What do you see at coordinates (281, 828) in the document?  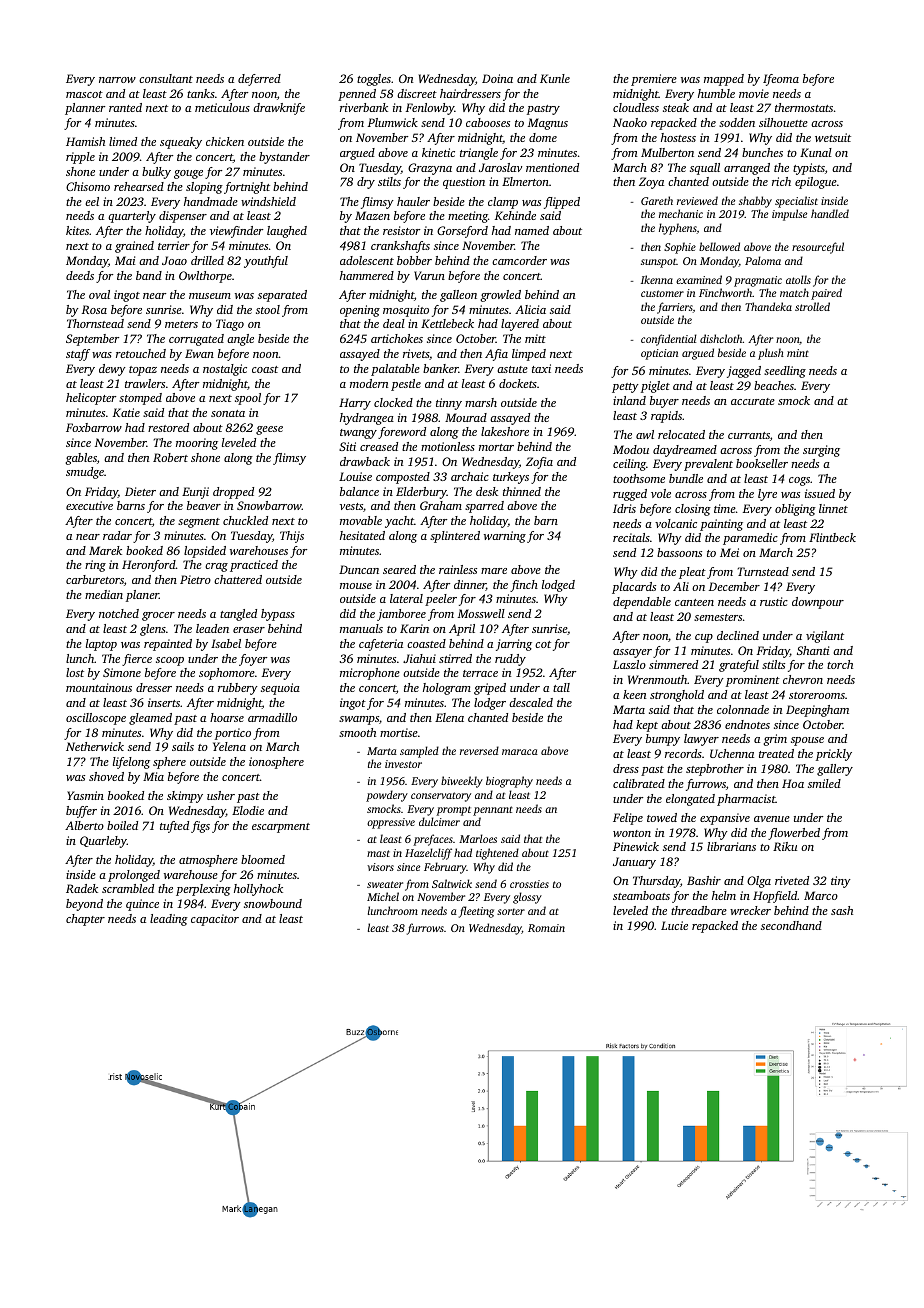 I see `escarpment` at bounding box center [281, 828].
